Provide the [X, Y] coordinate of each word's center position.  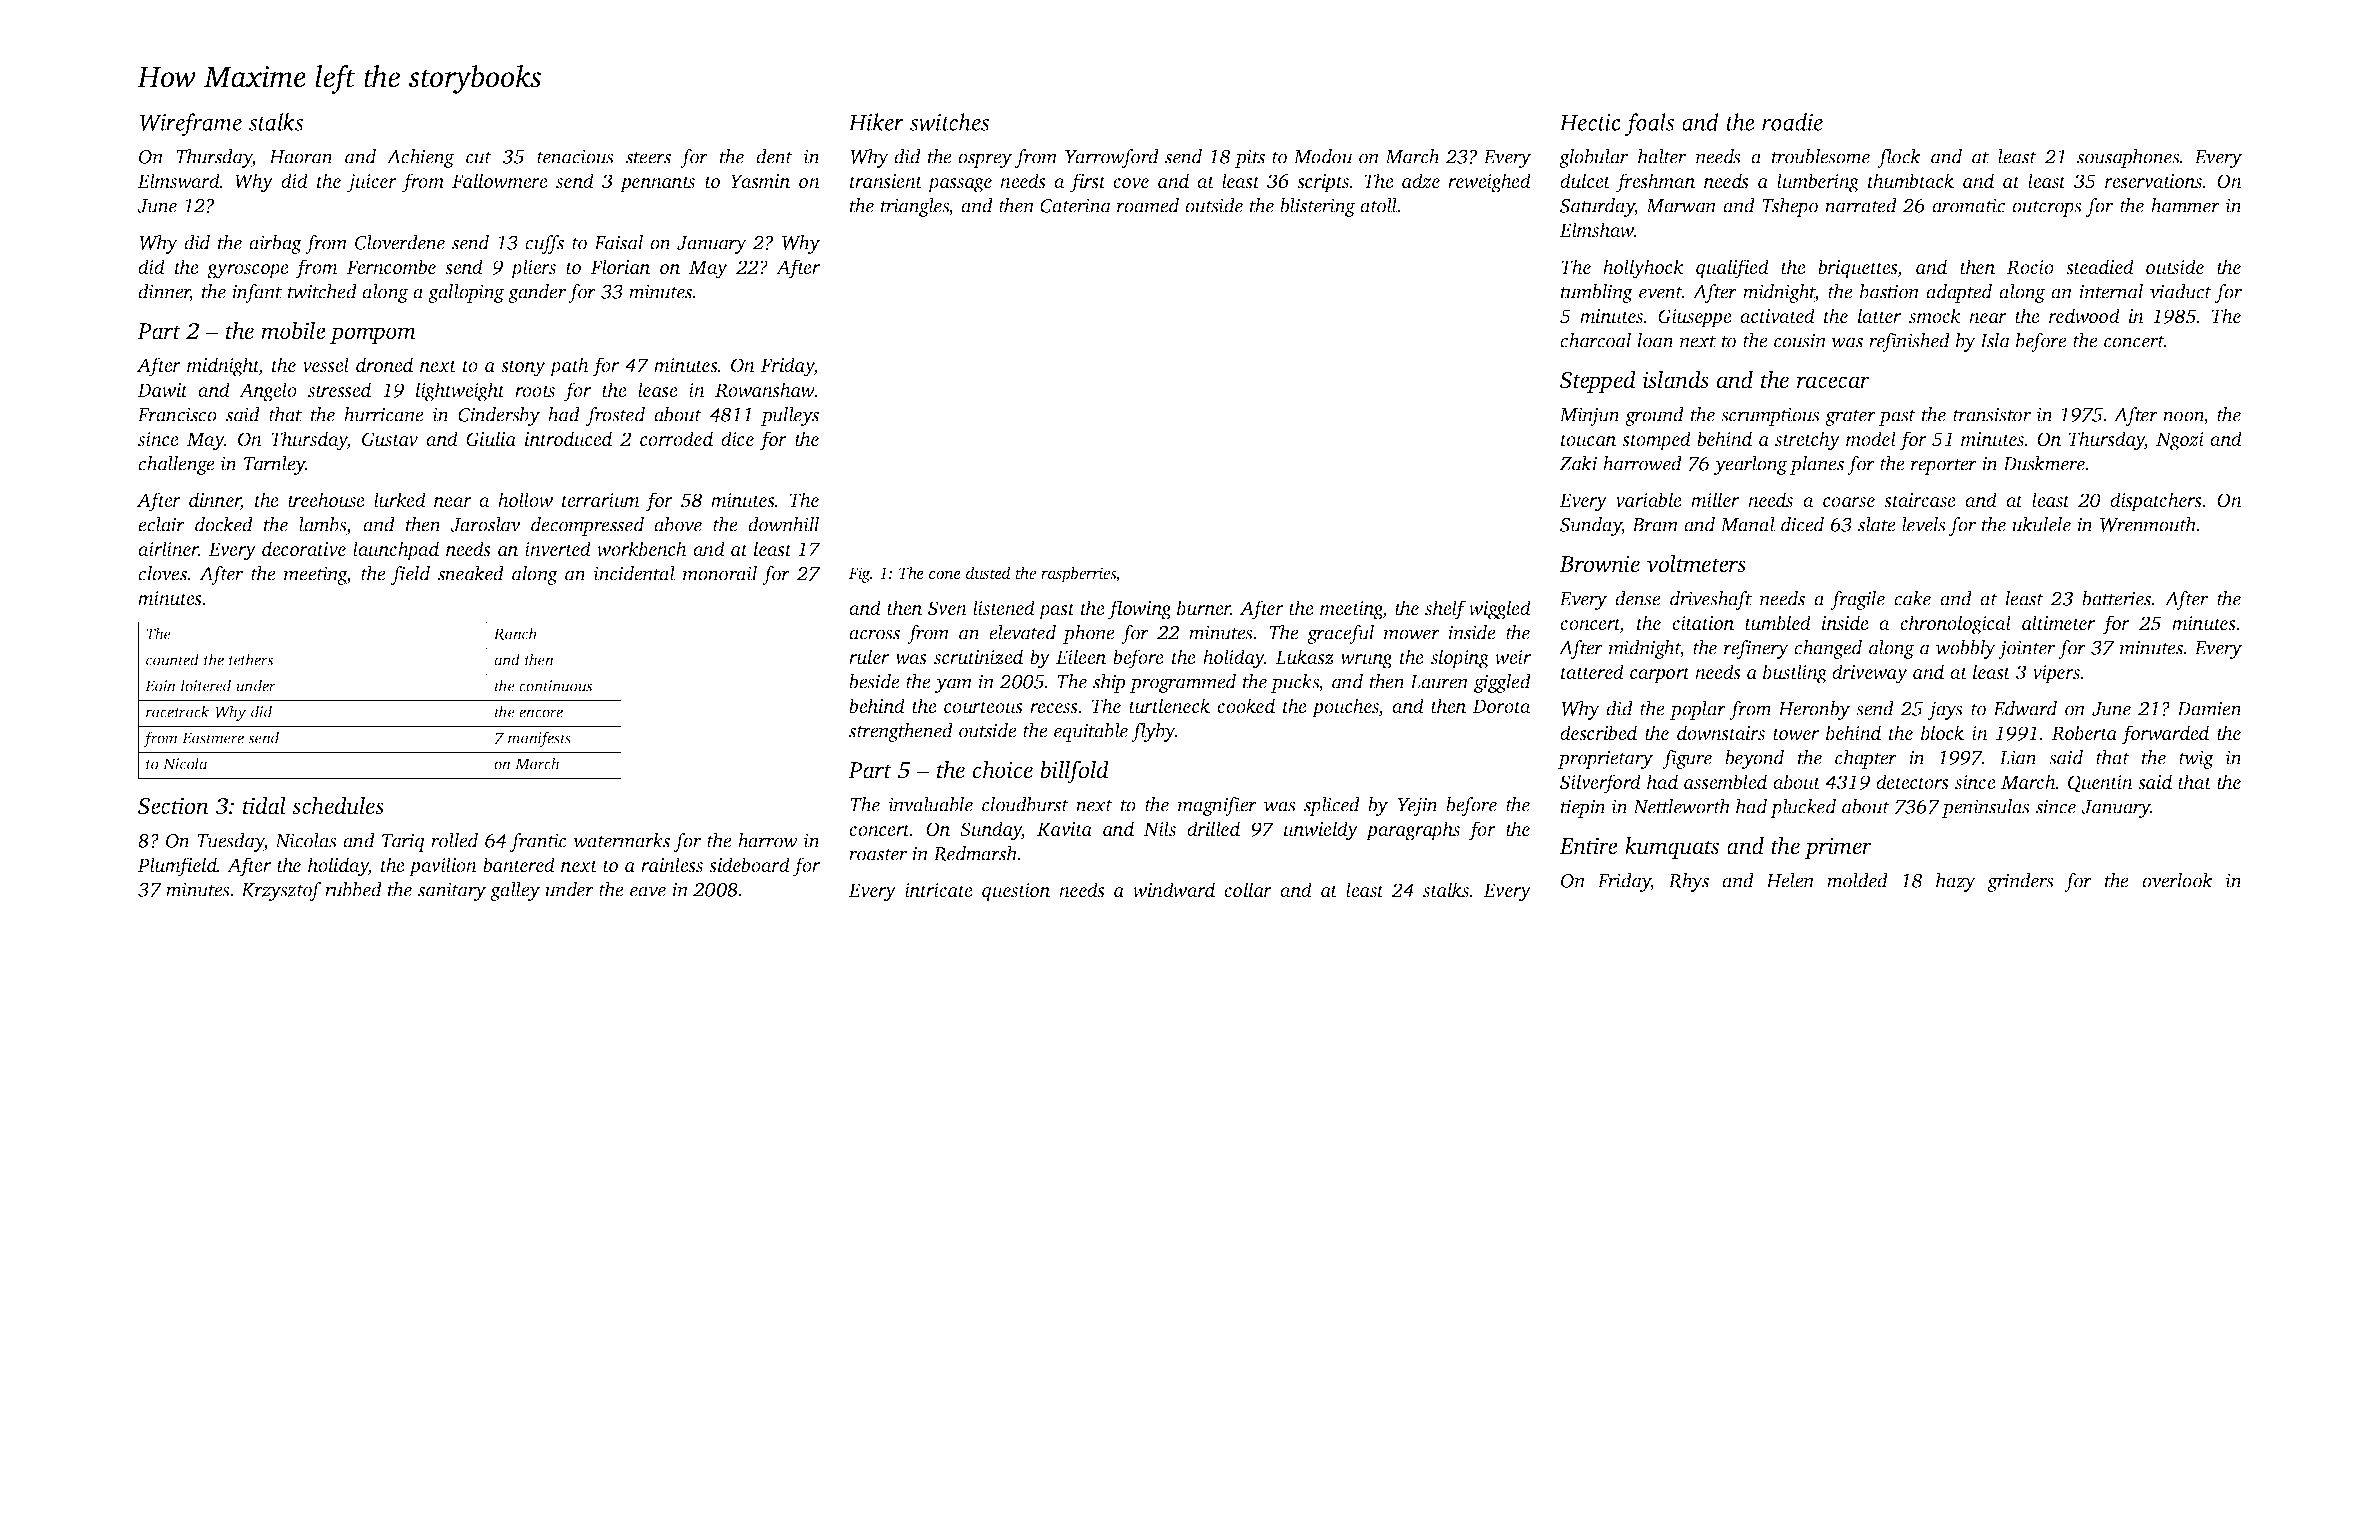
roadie [1792, 122]
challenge [176, 465]
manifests [539, 739]
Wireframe [191, 124]
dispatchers [2156, 502]
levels [1924, 524]
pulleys [790, 416]
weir [1513, 657]
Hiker [876, 122]
